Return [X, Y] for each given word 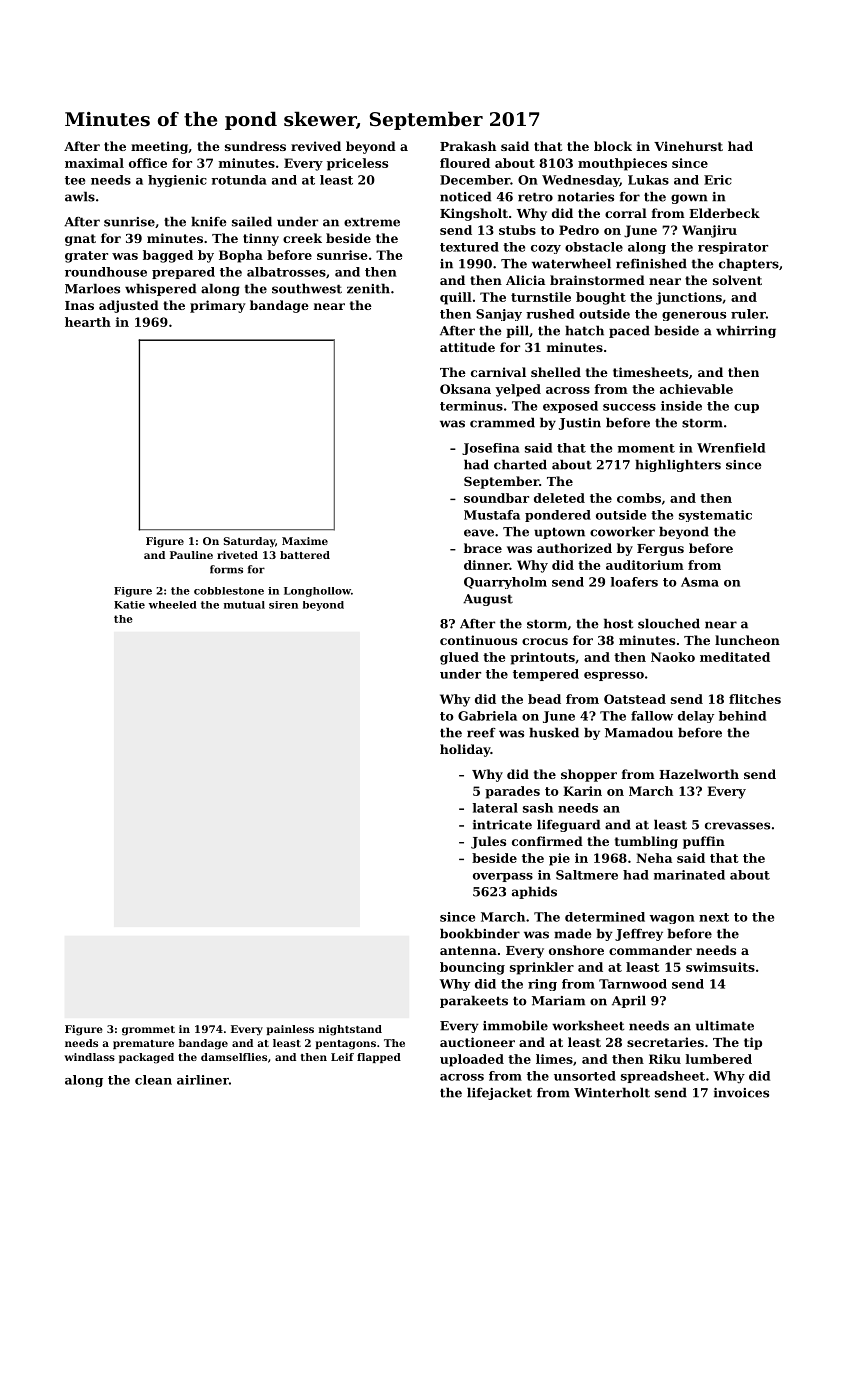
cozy [546, 249]
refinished [651, 263]
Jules [488, 842]
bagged [168, 256]
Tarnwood [633, 984]
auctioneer [477, 1042]
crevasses [737, 826]
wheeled [173, 605]
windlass [89, 1057]
